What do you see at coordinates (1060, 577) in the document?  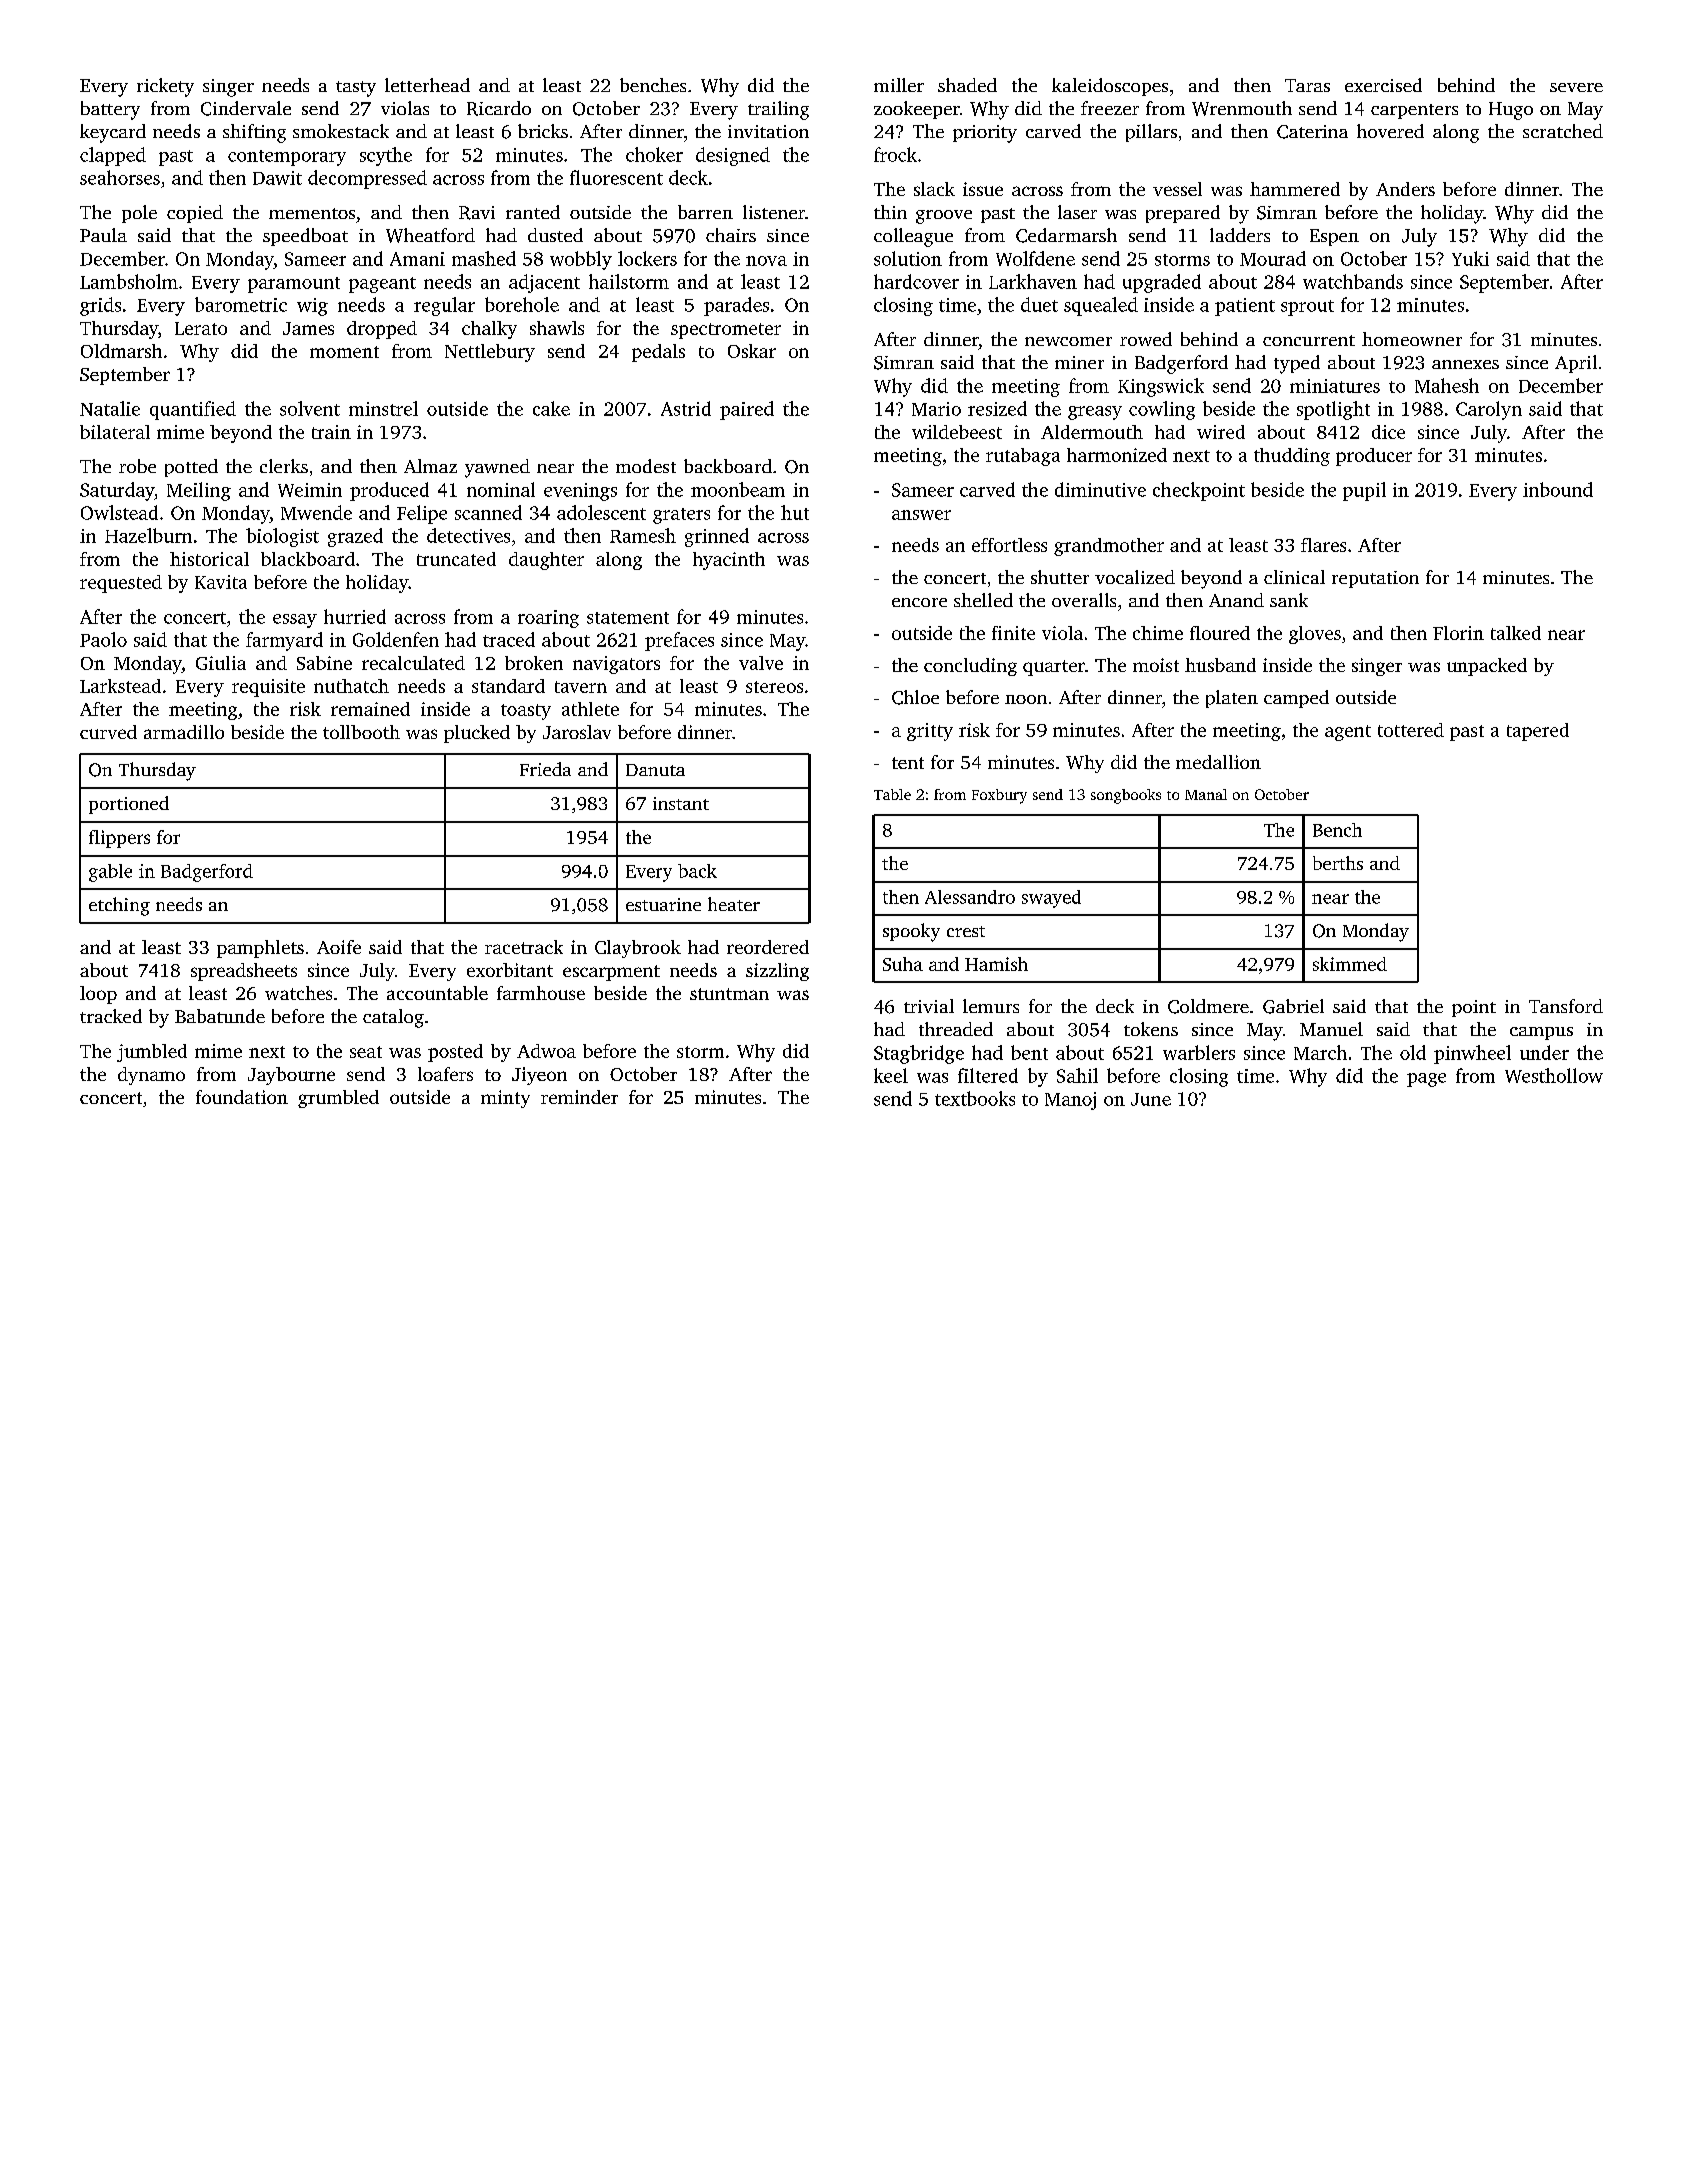 I see `shutter` at bounding box center [1060, 577].
